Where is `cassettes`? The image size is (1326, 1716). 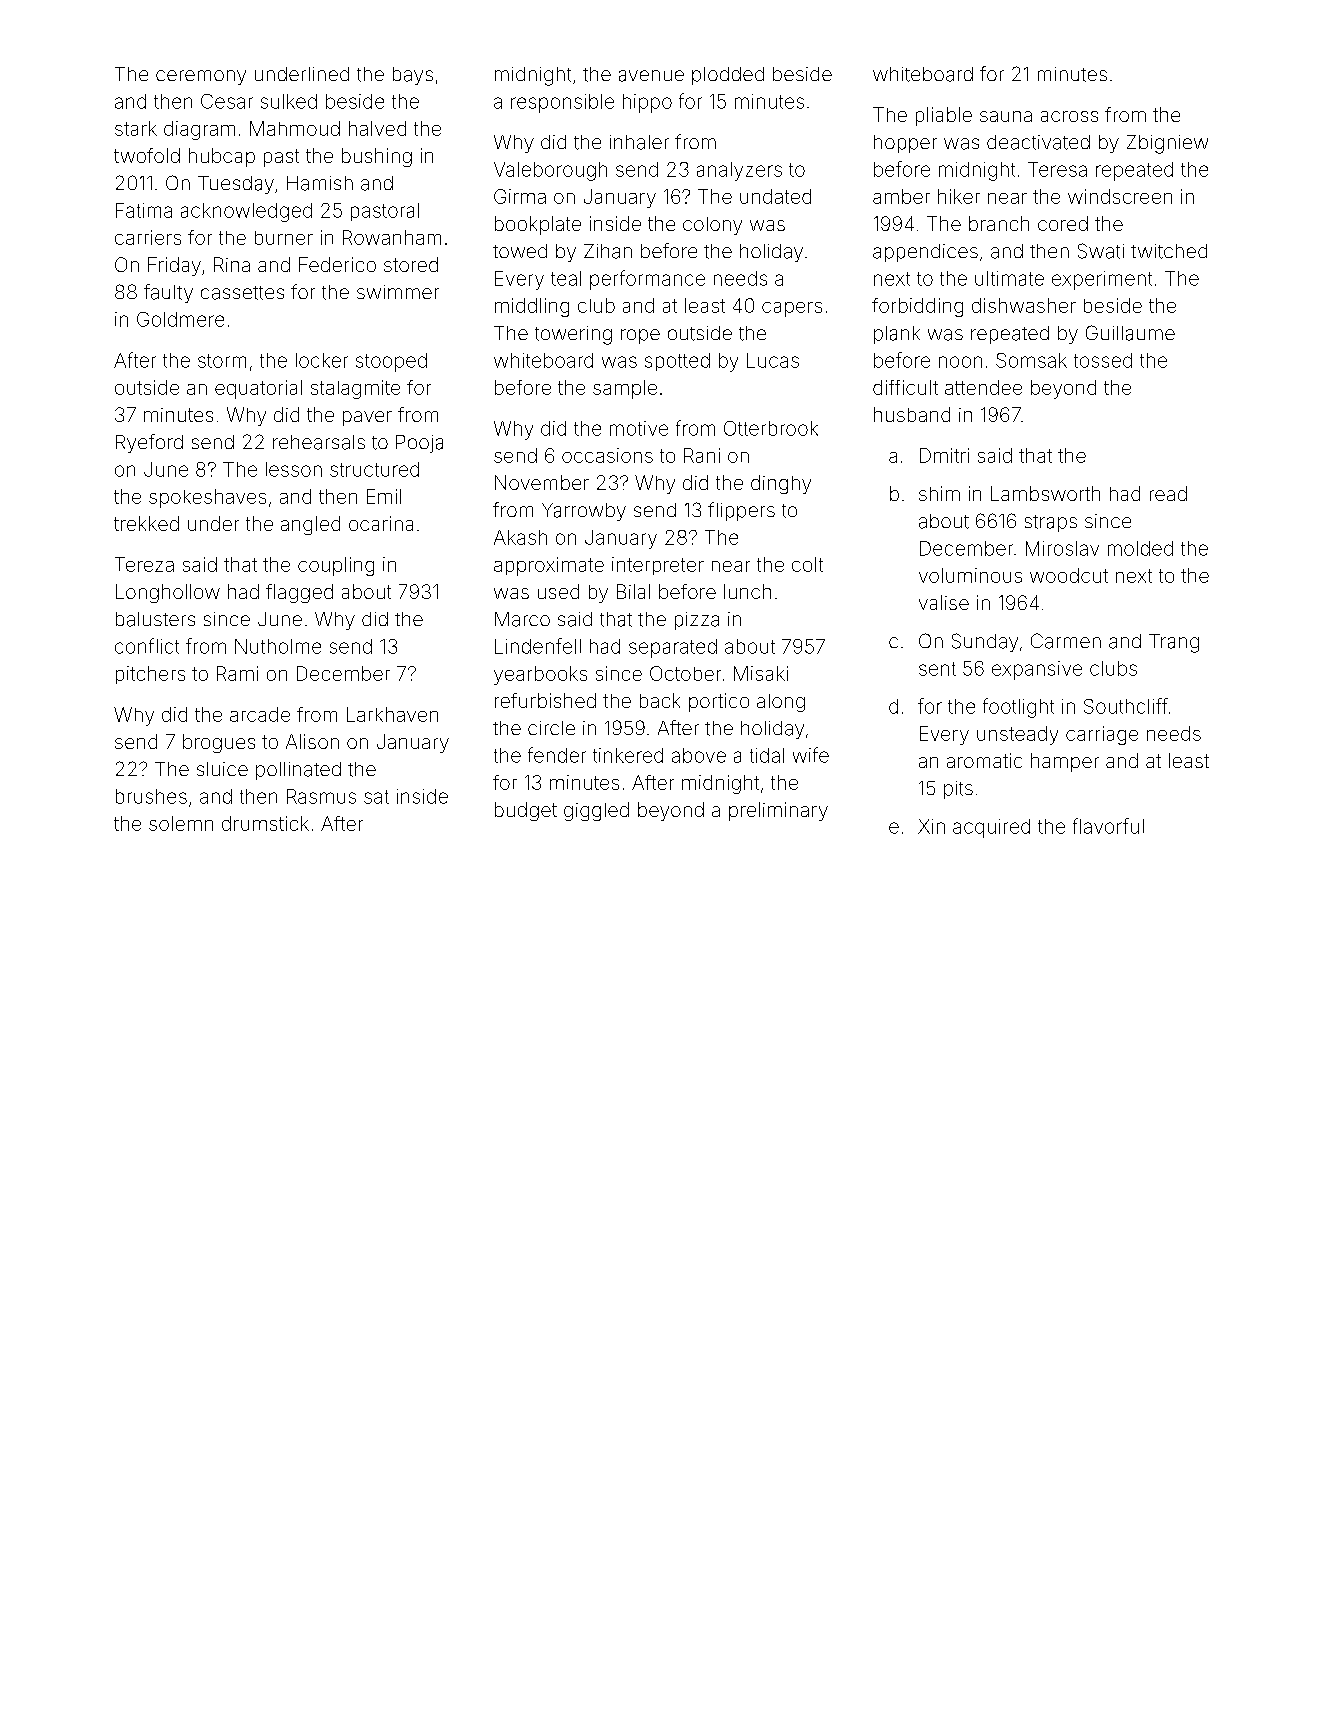
cassettes is located at coordinates (242, 293).
